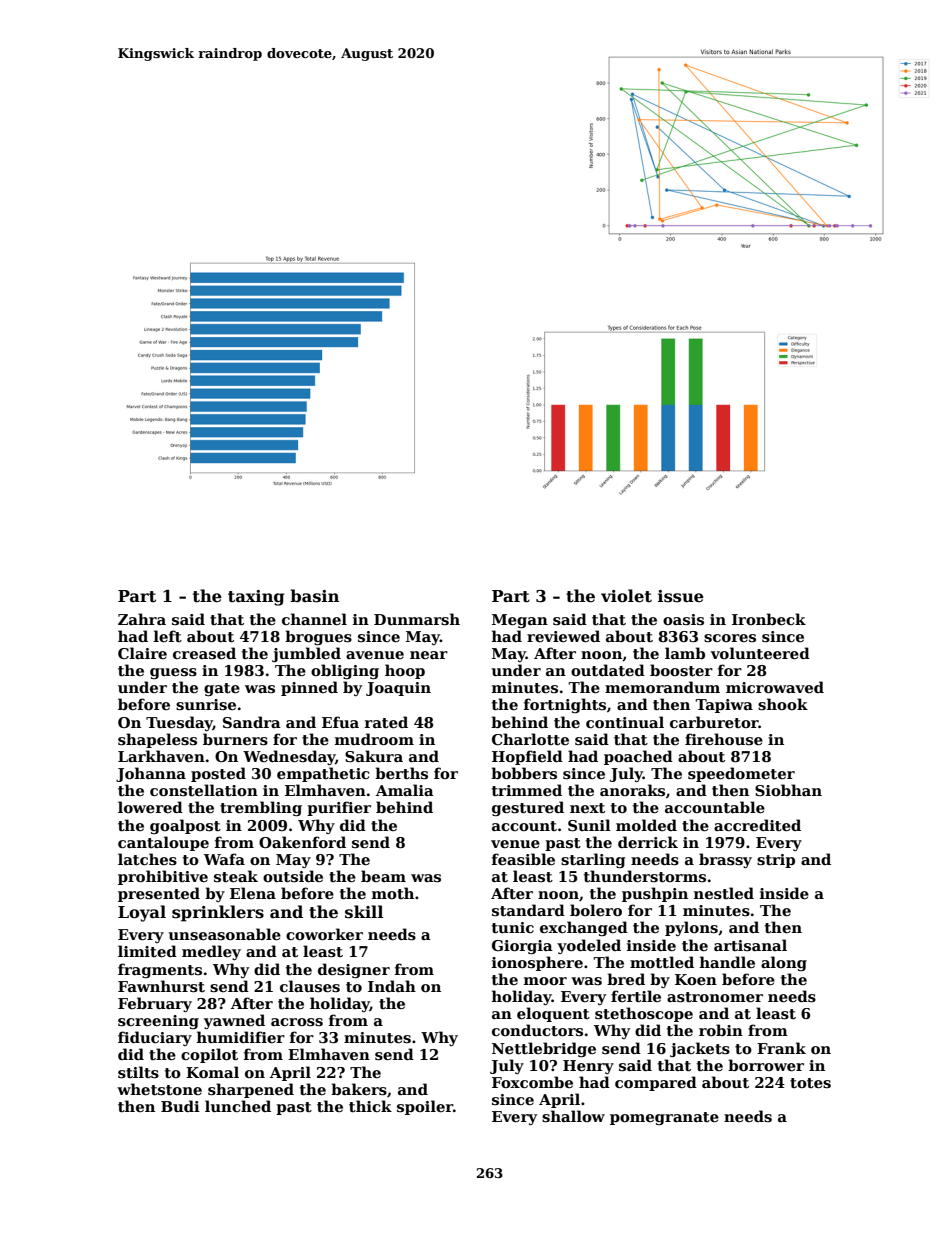  What do you see at coordinates (783, 704) in the page?
I see `shook` at bounding box center [783, 704].
